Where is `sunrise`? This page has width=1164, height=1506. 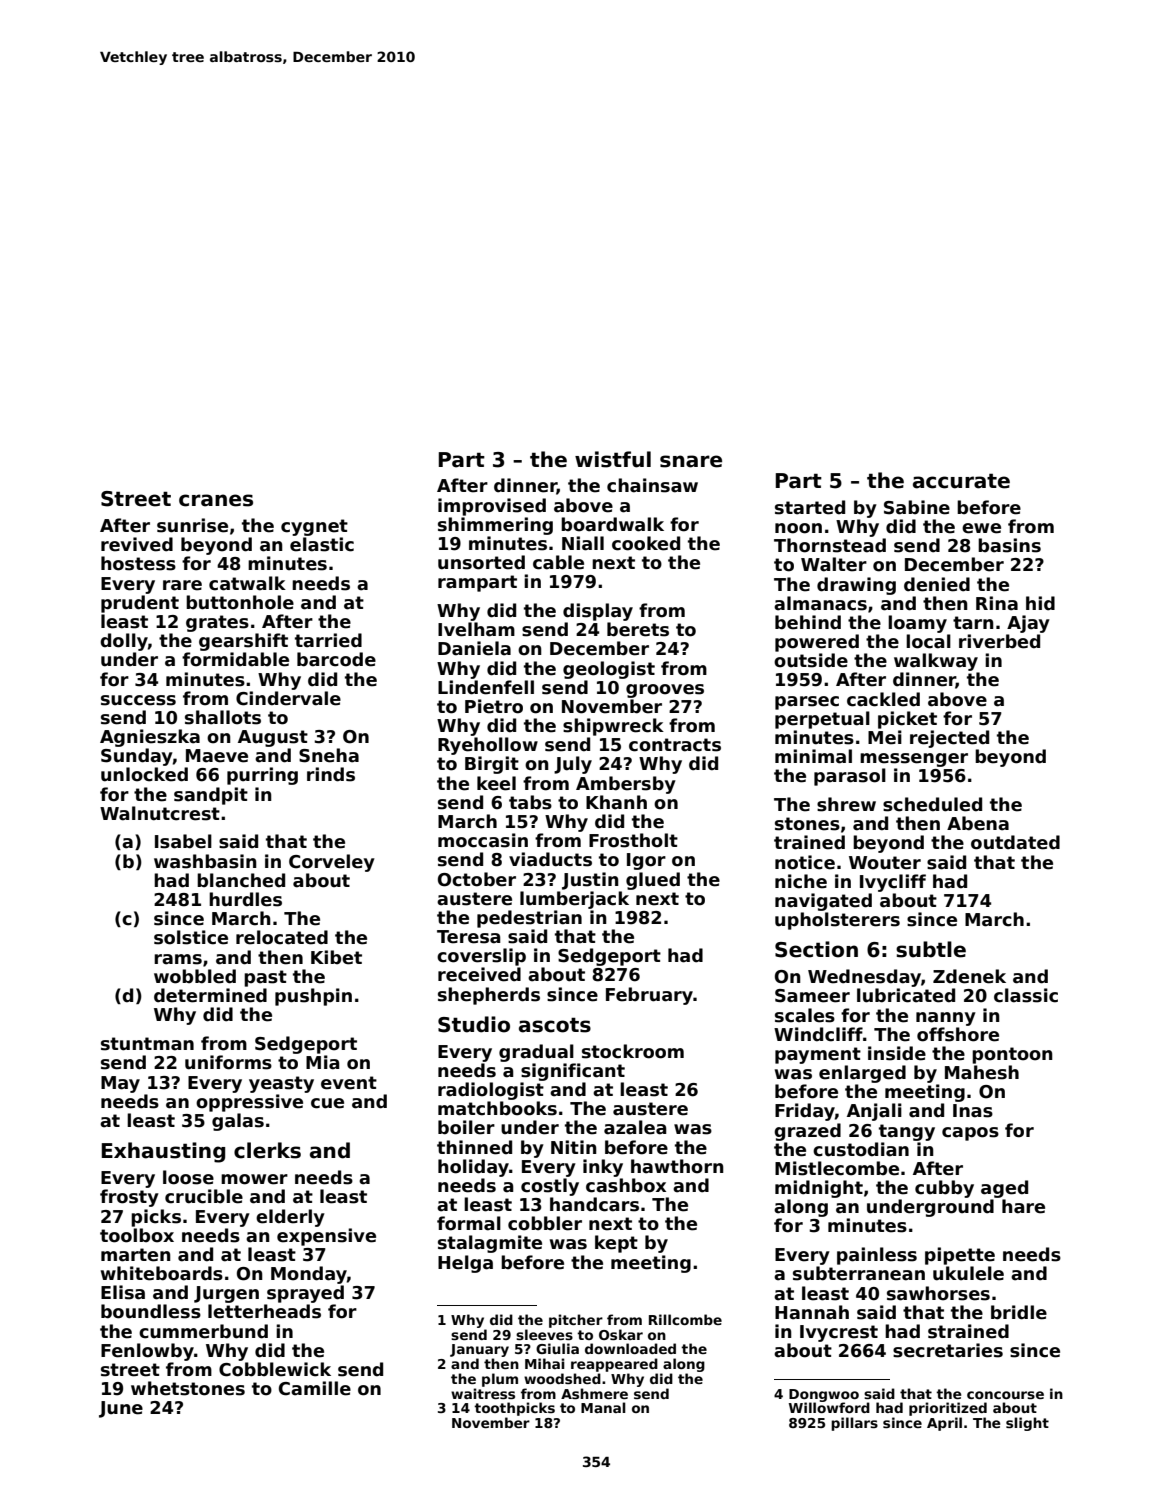 sunrise is located at coordinates (192, 525).
